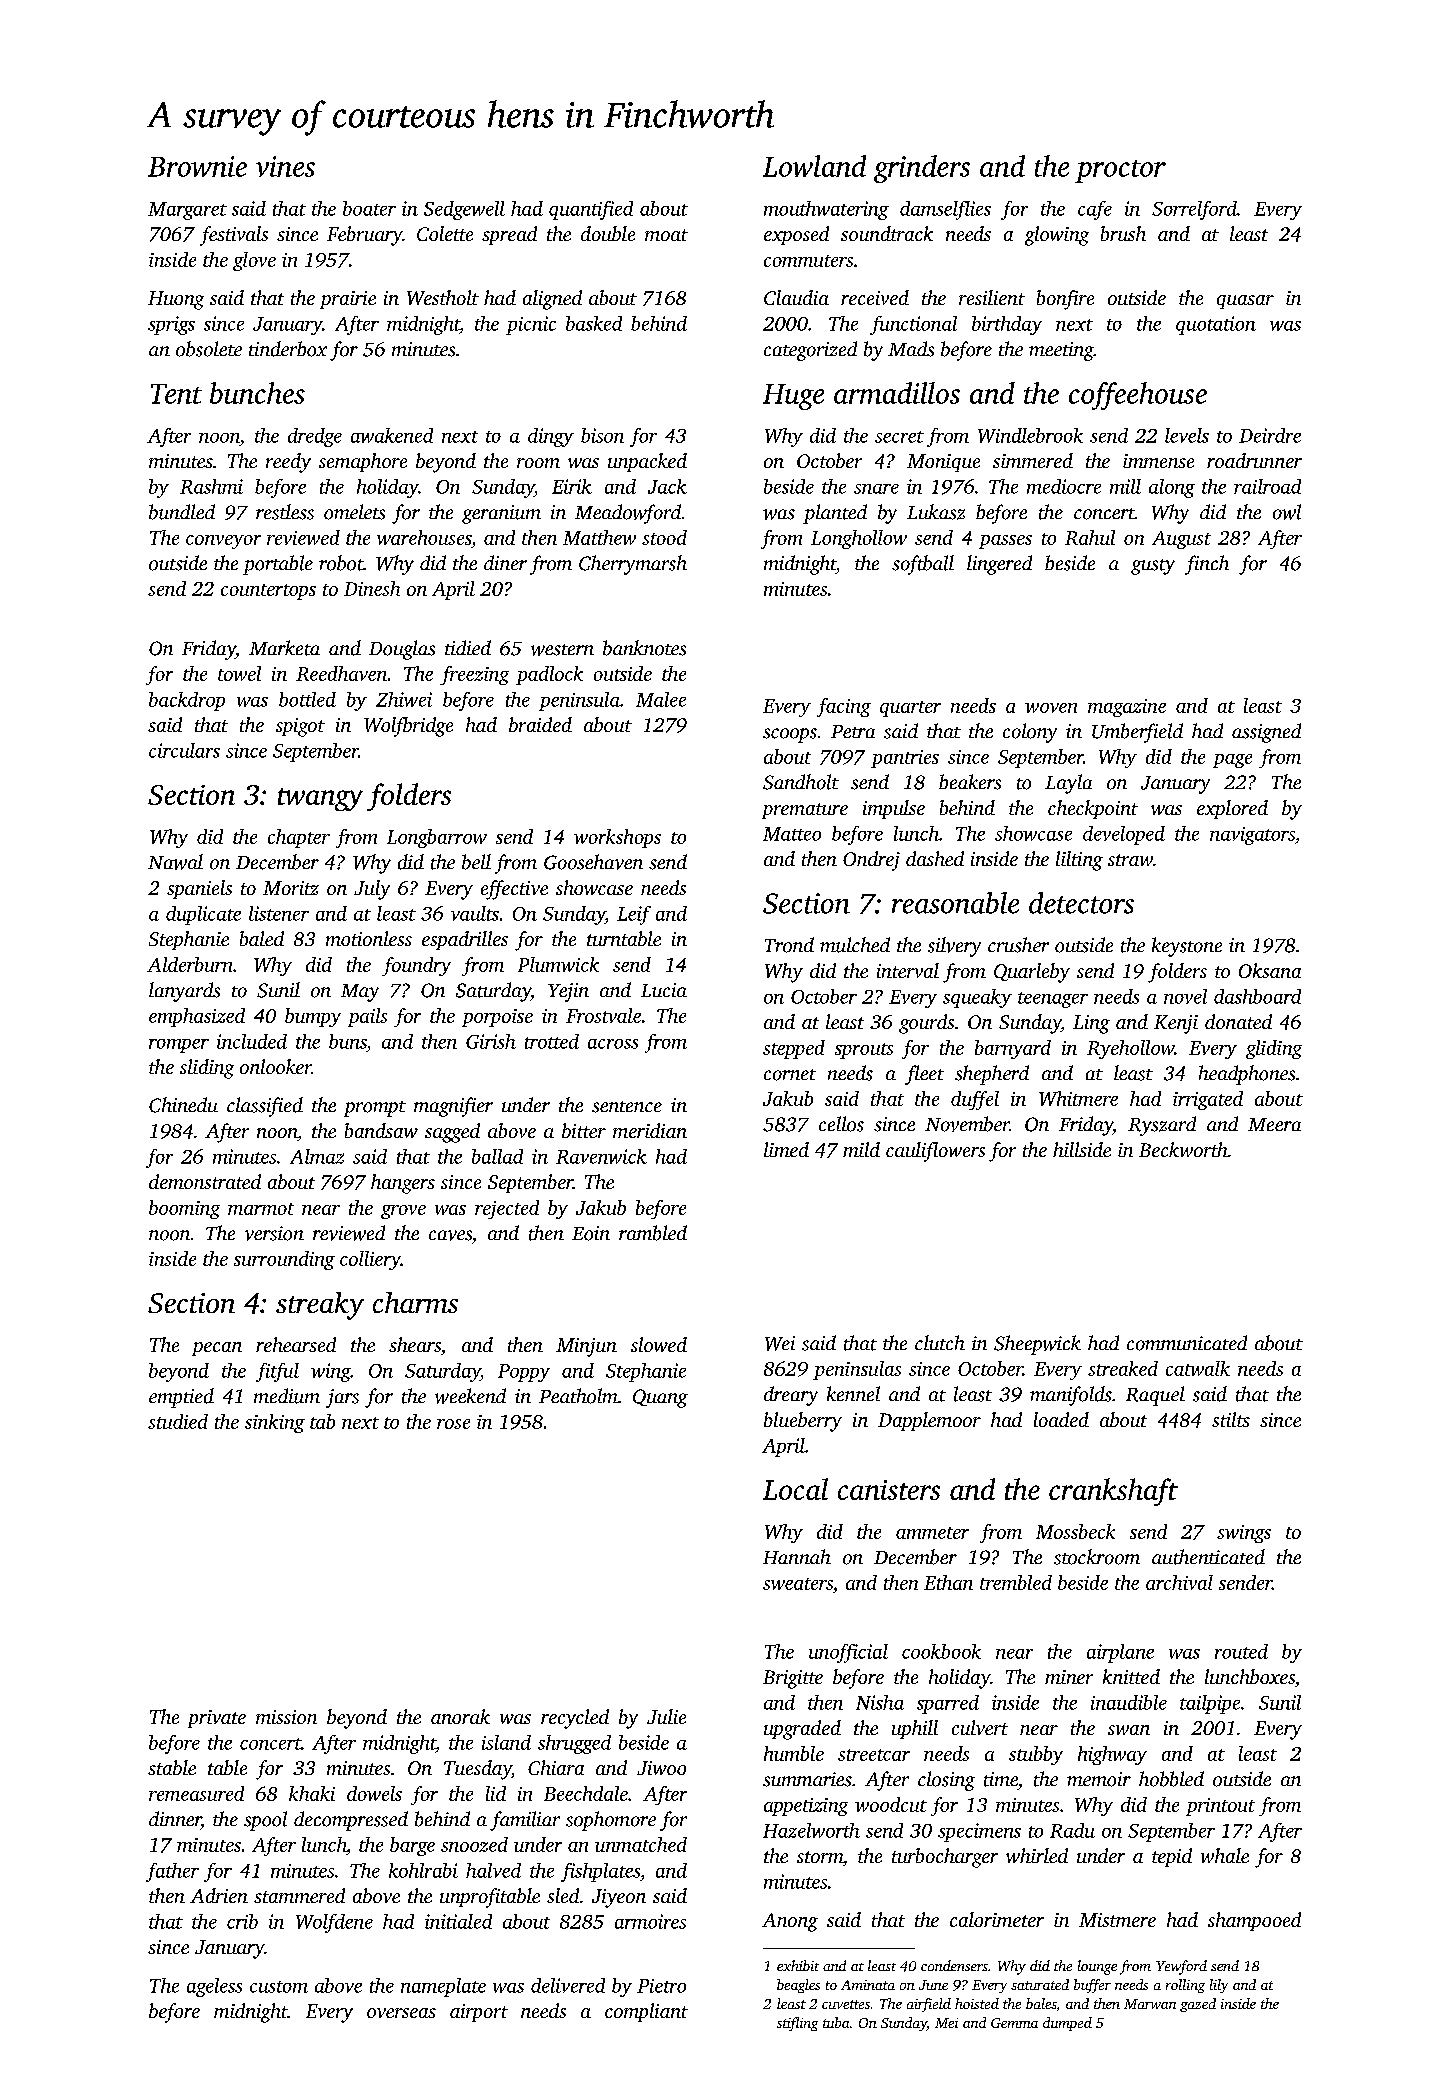  What do you see at coordinates (790, 735) in the screenshot?
I see `scoops` at bounding box center [790, 735].
